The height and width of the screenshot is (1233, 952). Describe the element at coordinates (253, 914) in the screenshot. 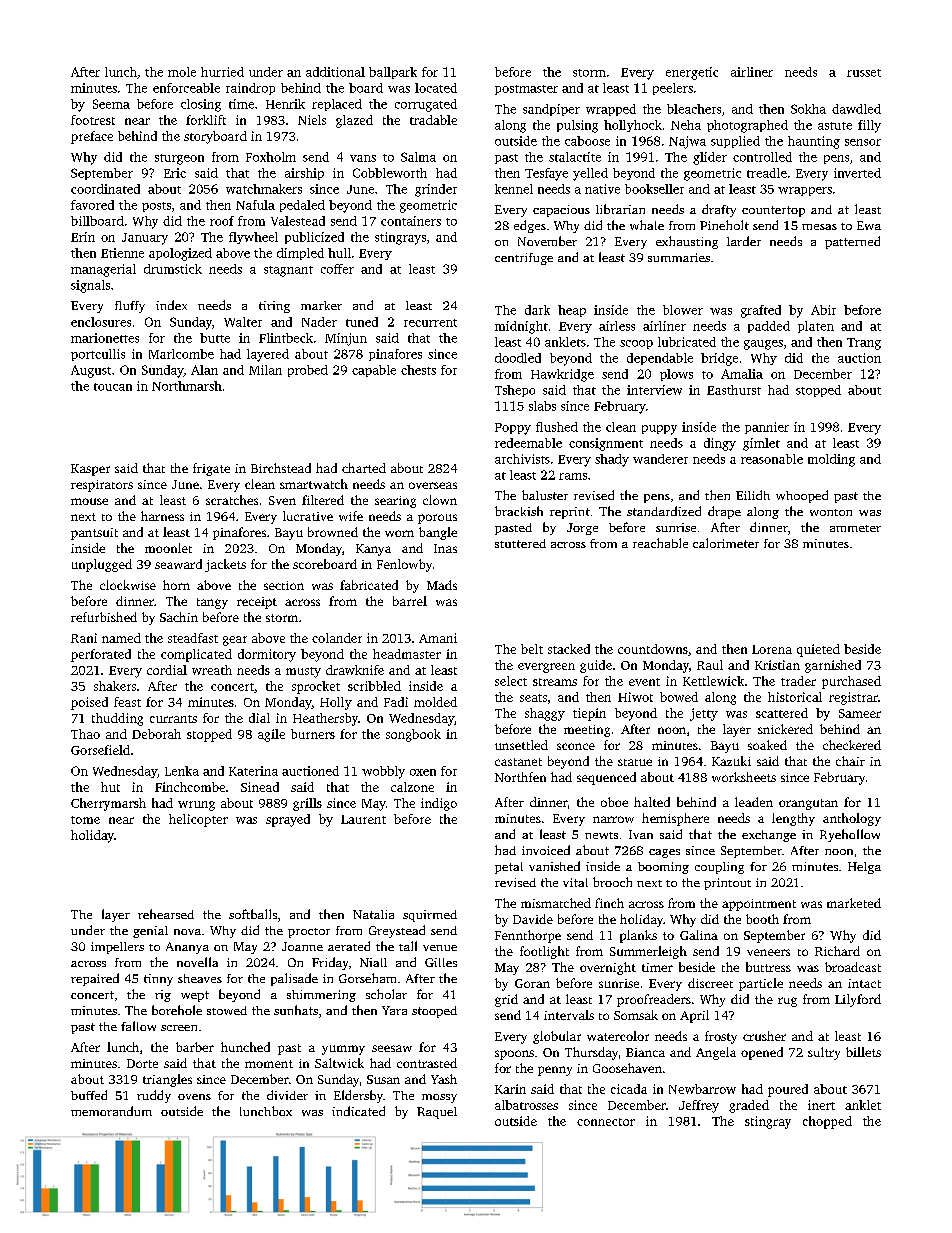

I see `softballs` at that location.
